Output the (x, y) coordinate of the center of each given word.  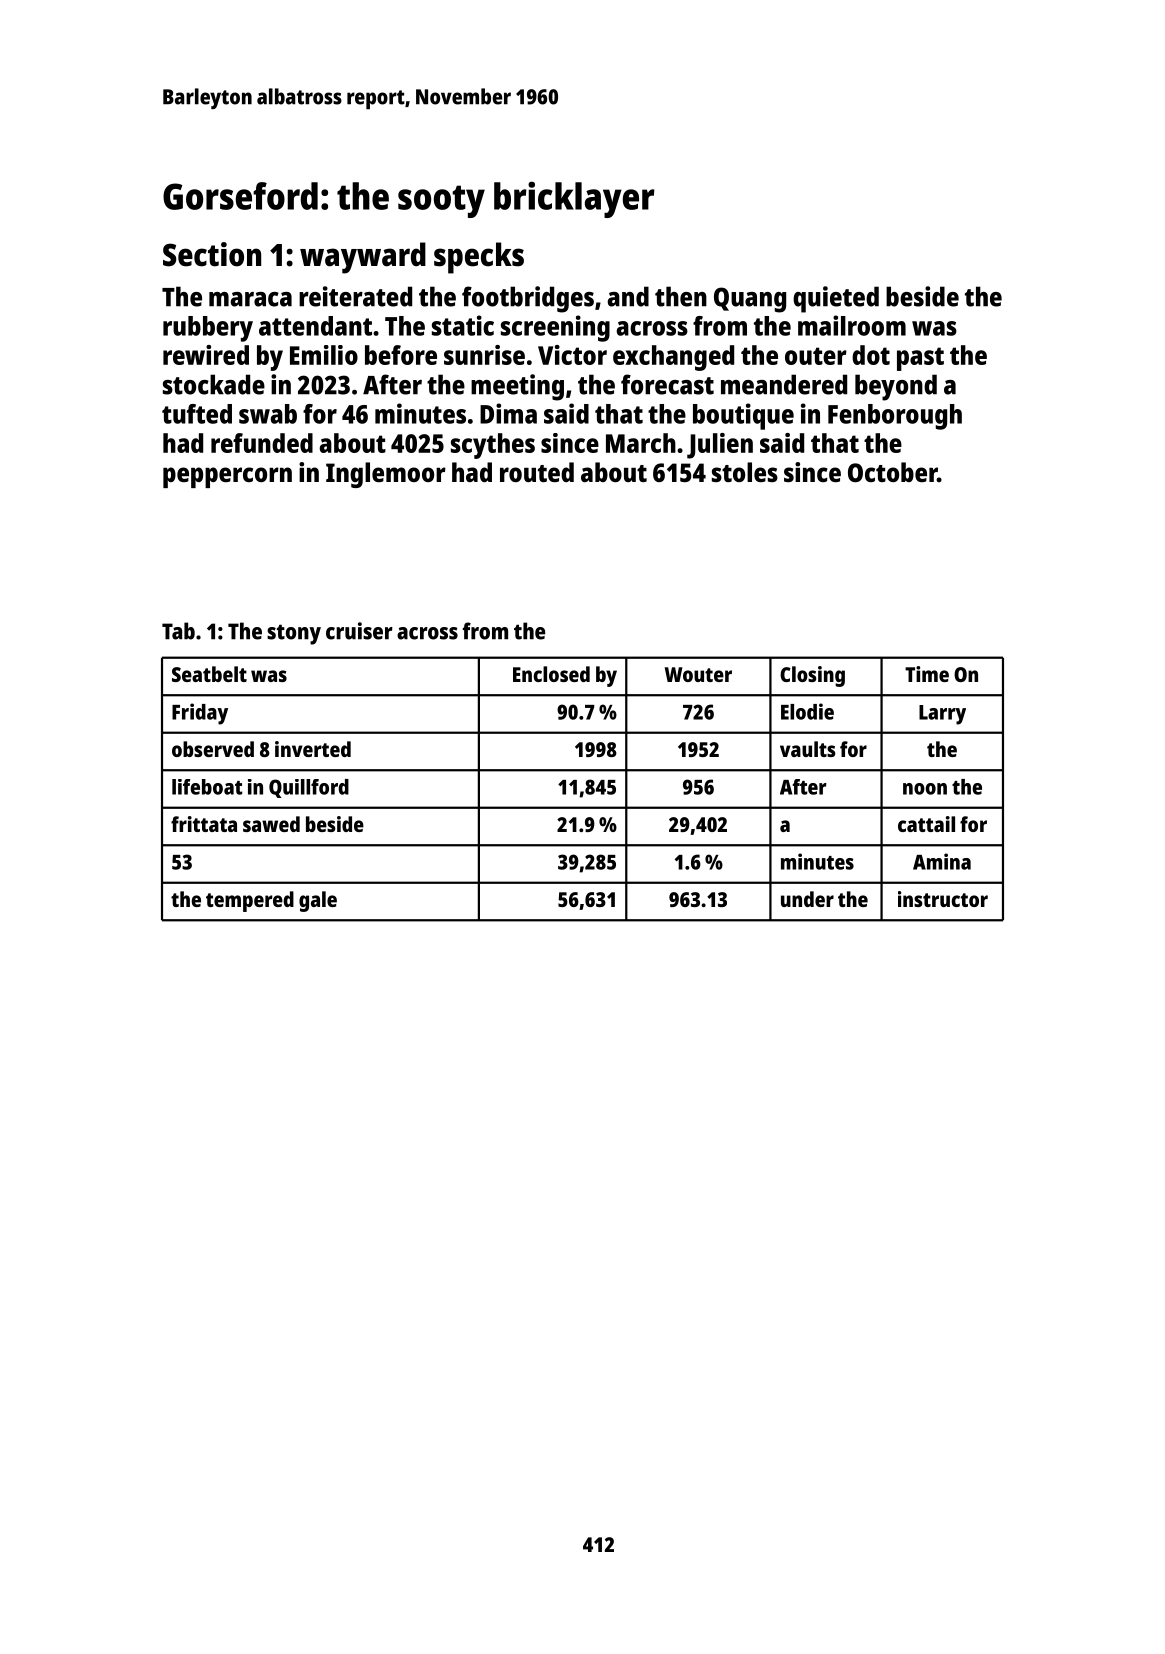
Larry (942, 715)
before (401, 355)
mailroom (852, 325)
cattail (926, 824)
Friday (200, 714)
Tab (178, 631)
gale (318, 901)
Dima (508, 413)
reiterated (355, 296)
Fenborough (895, 417)
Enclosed (551, 674)
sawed (271, 824)
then (681, 296)
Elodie (807, 711)
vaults (808, 749)
